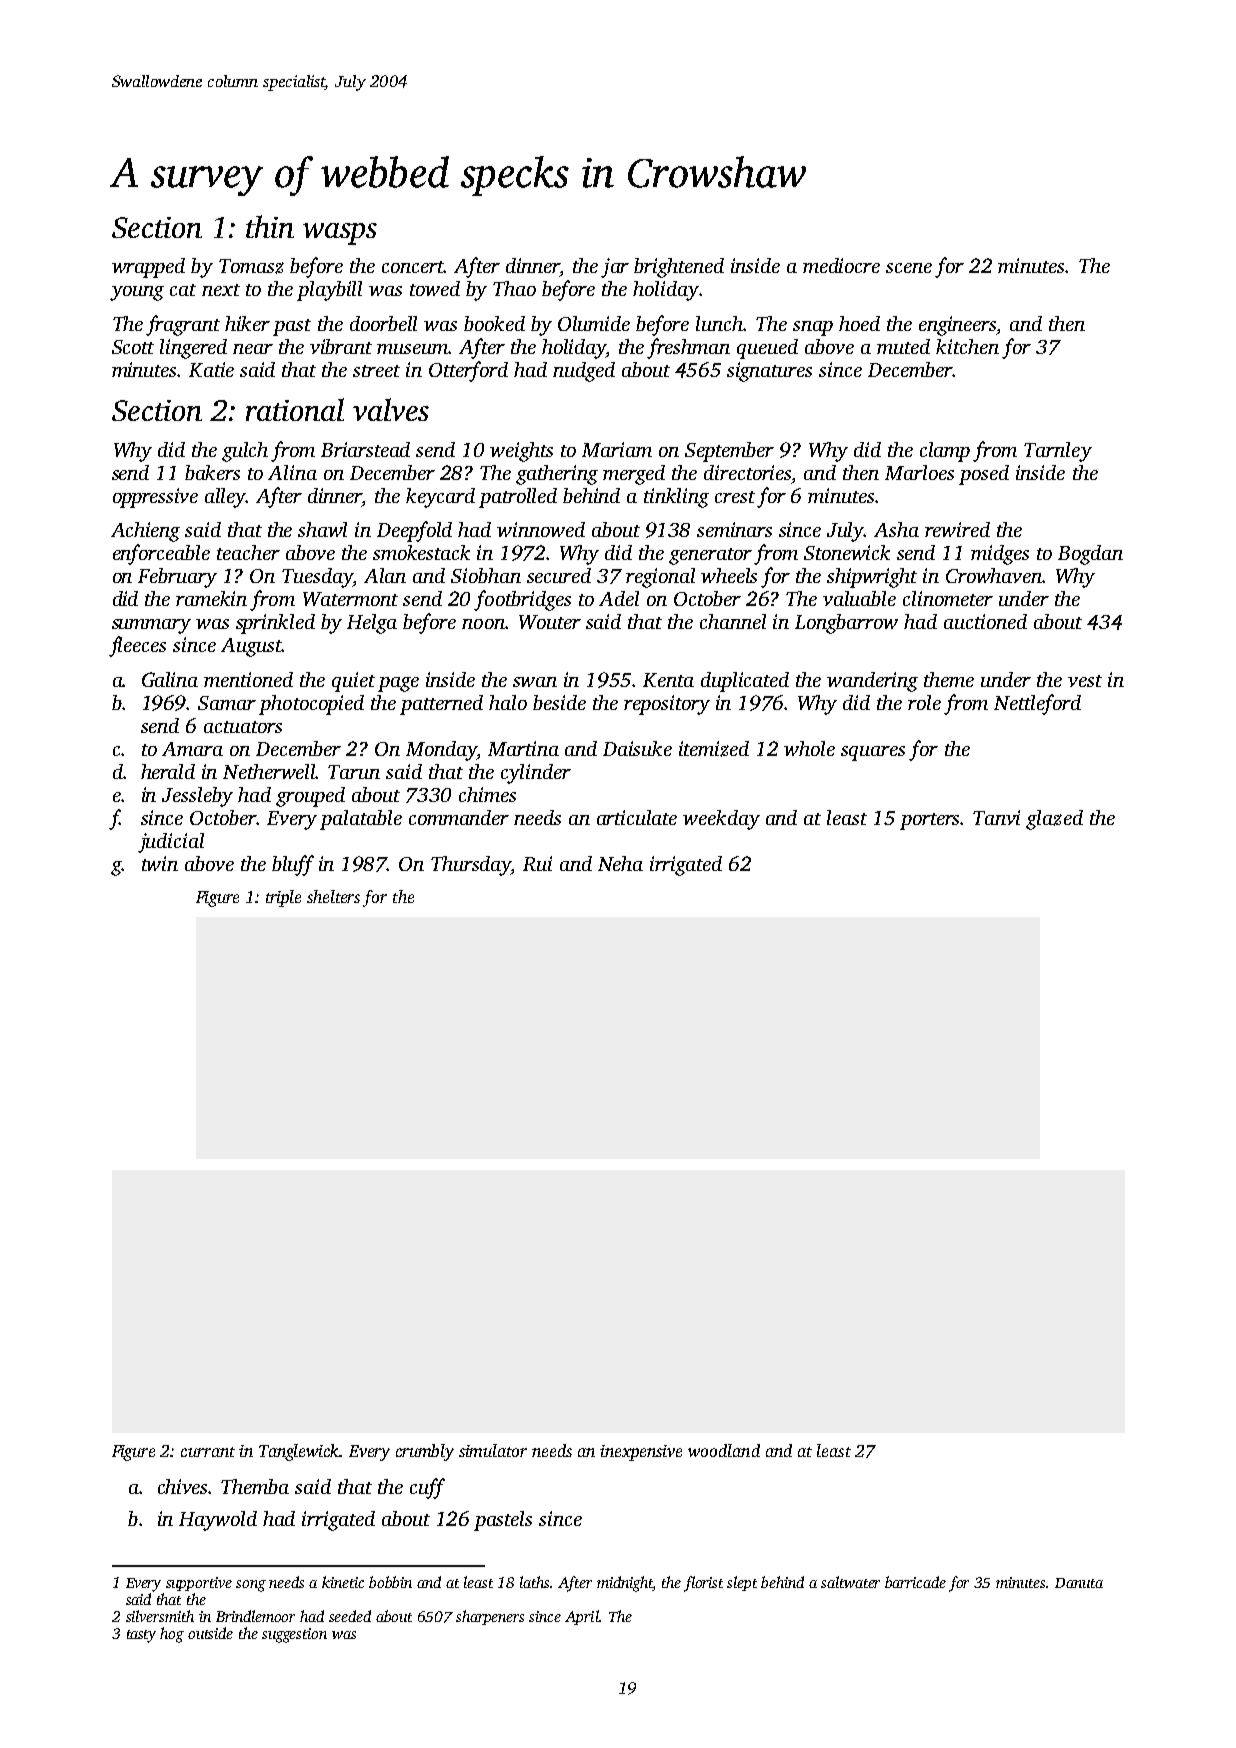 This screenshot has height=1748, width=1236. What do you see at coordinates (168, 771) in the screenshot?
I see `herald` at bounding box center [168, 771].
